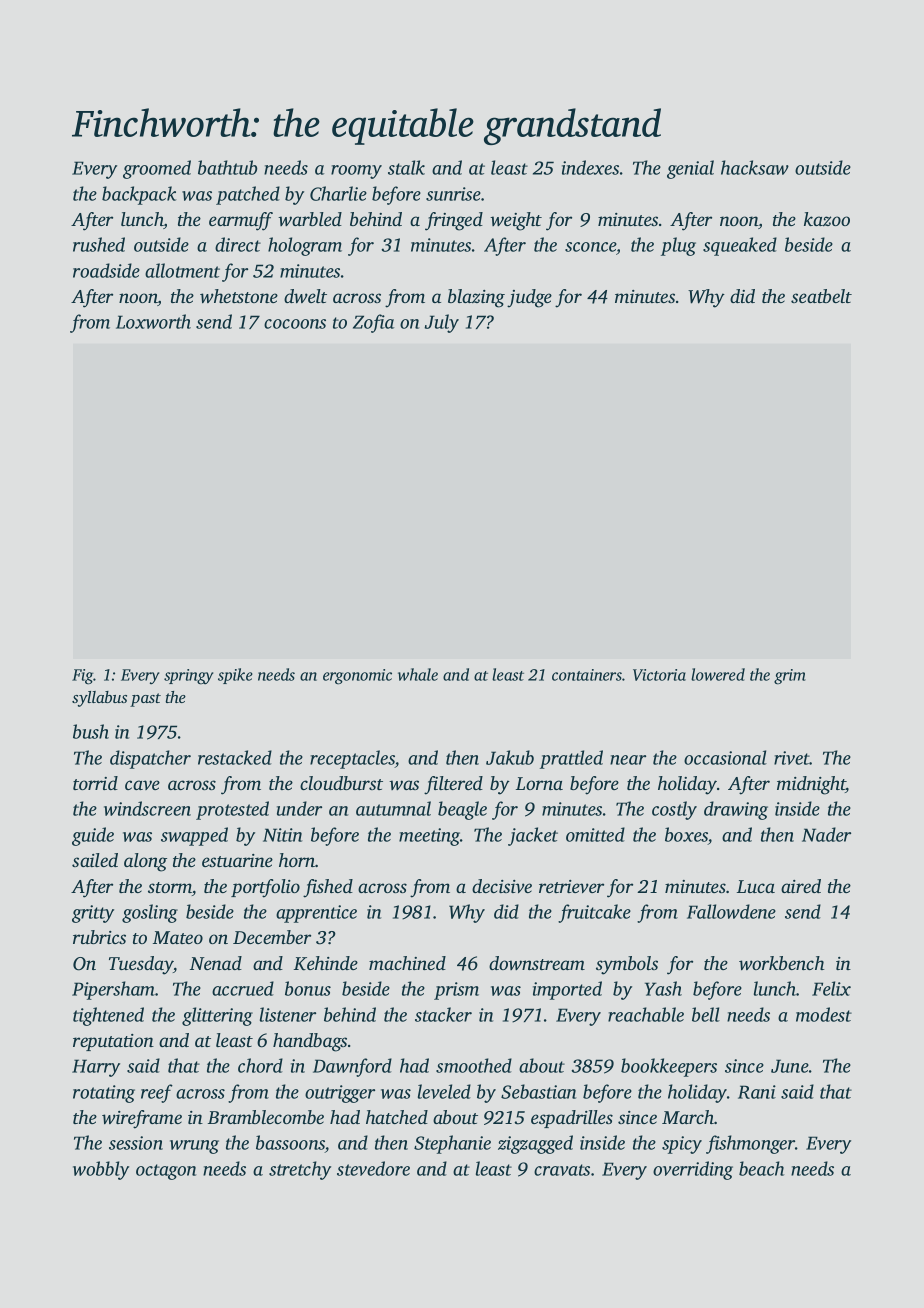  Describe the element at coordinates (235, 757) in the document. I see `restacked` at that location.
